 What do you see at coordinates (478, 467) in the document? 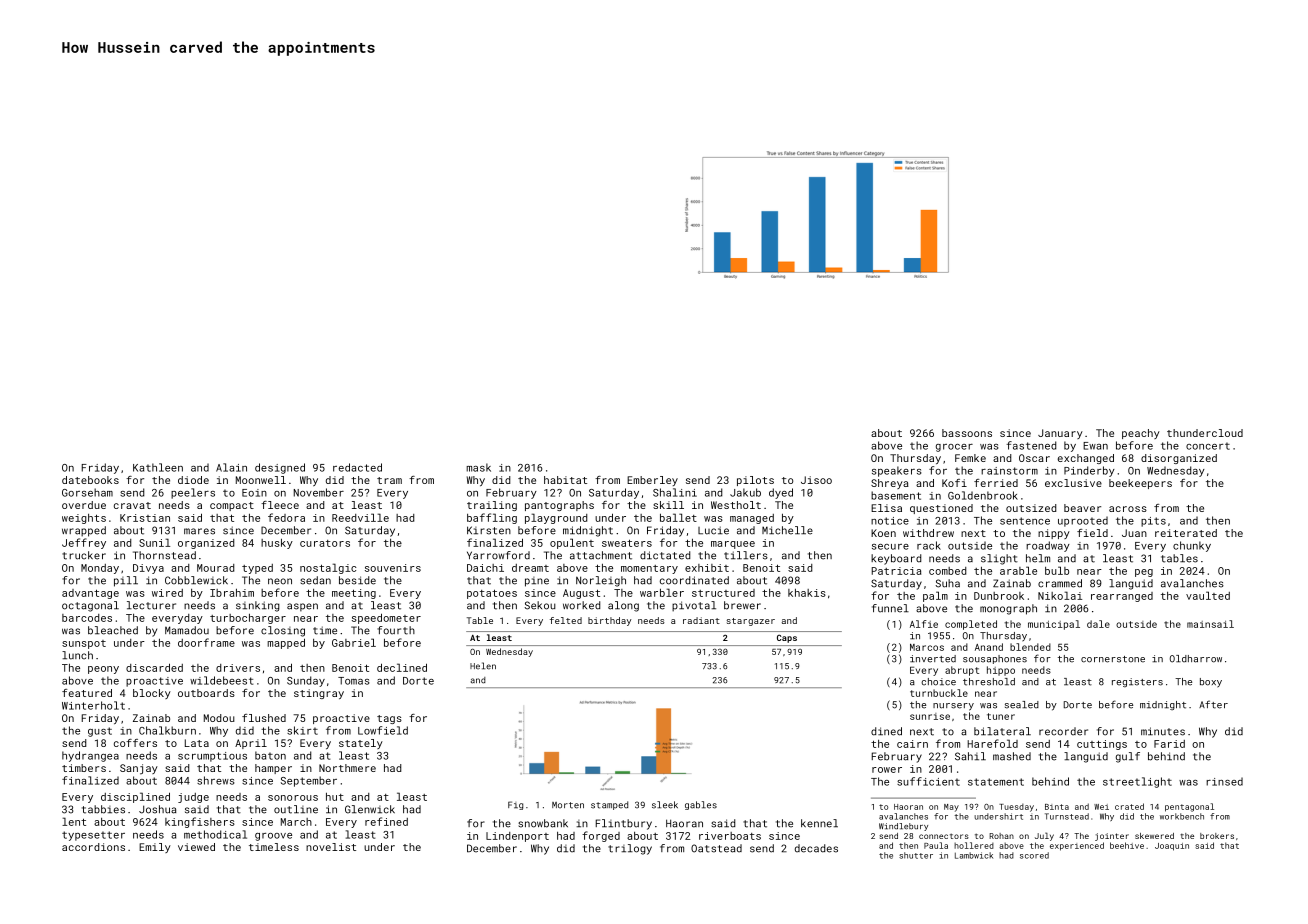
I see `mask` at bounding box center [478, 467].
